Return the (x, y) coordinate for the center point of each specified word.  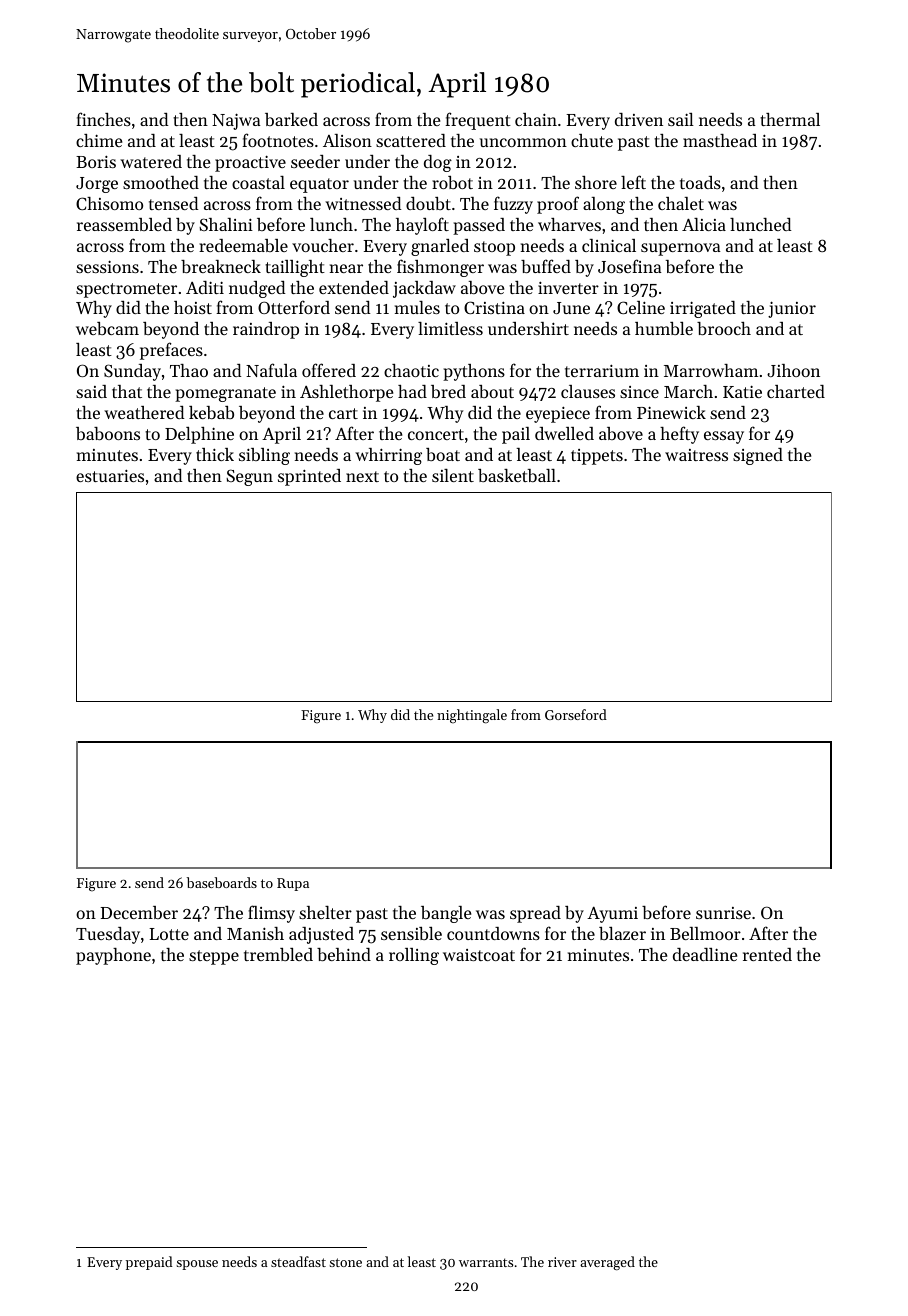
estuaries (110, 475)
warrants (486, 1262)
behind (344, 954)
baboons (108, 433)
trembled (278, 954)
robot (452, 182)
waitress (696, 455)
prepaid (149, 1263)
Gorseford (576, 714)
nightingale (472, 716)
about (492, 391)
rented (767, 954)
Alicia (704, 224)
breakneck (221, 266)
